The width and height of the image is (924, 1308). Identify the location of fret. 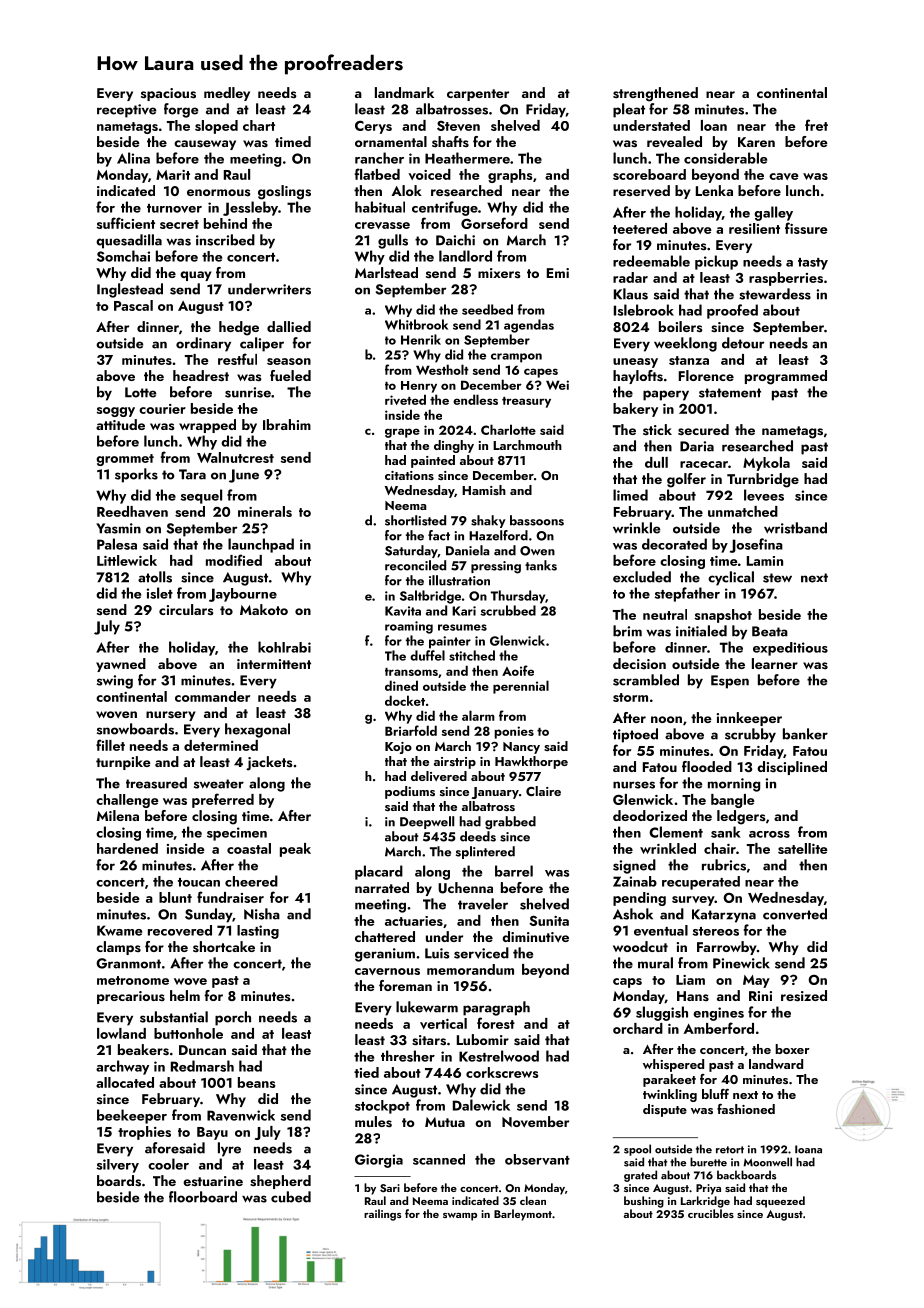
(816, 125).
